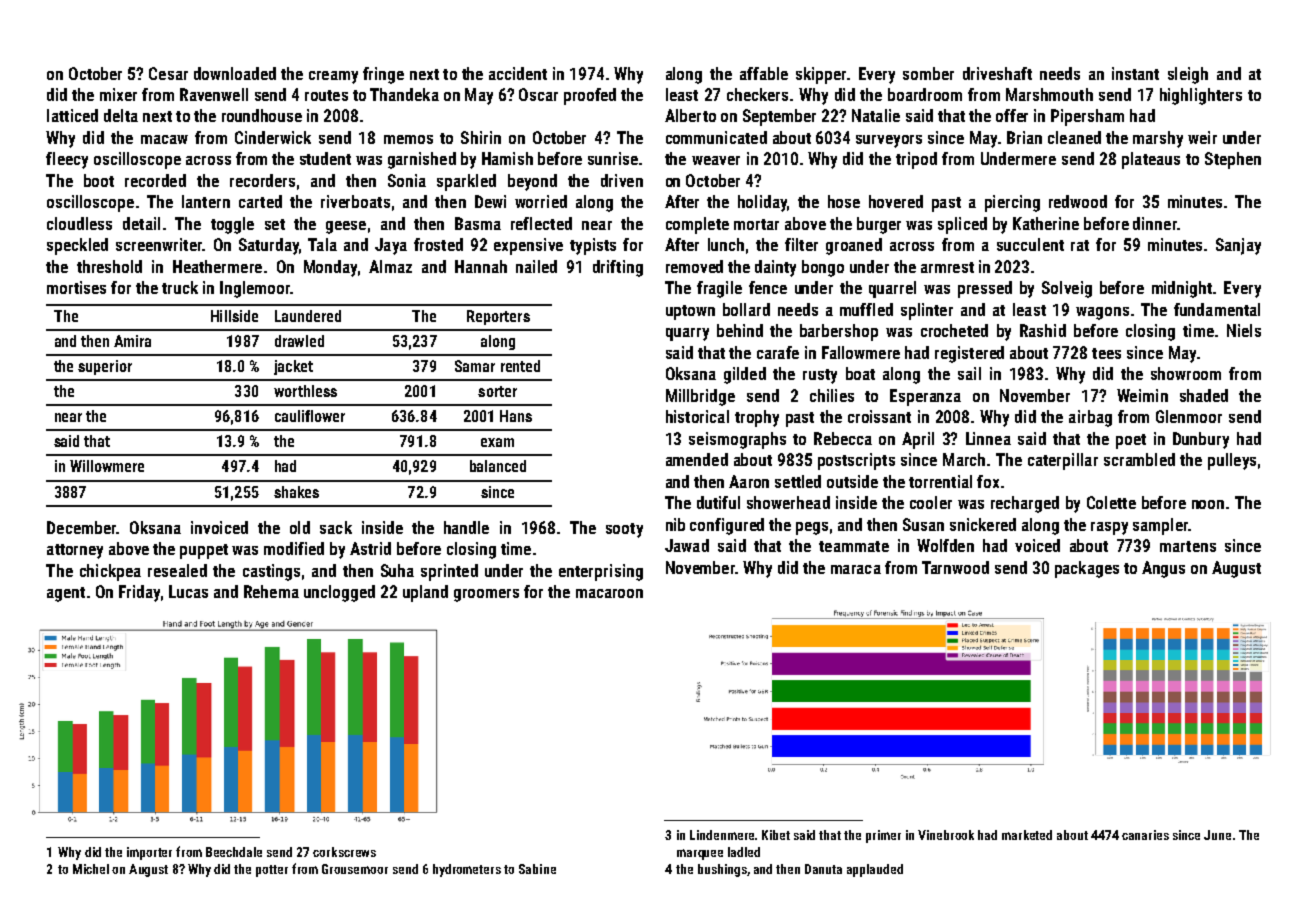  Describe the element at coordinates (66, 594) in the page. I see `agent` at that location.
